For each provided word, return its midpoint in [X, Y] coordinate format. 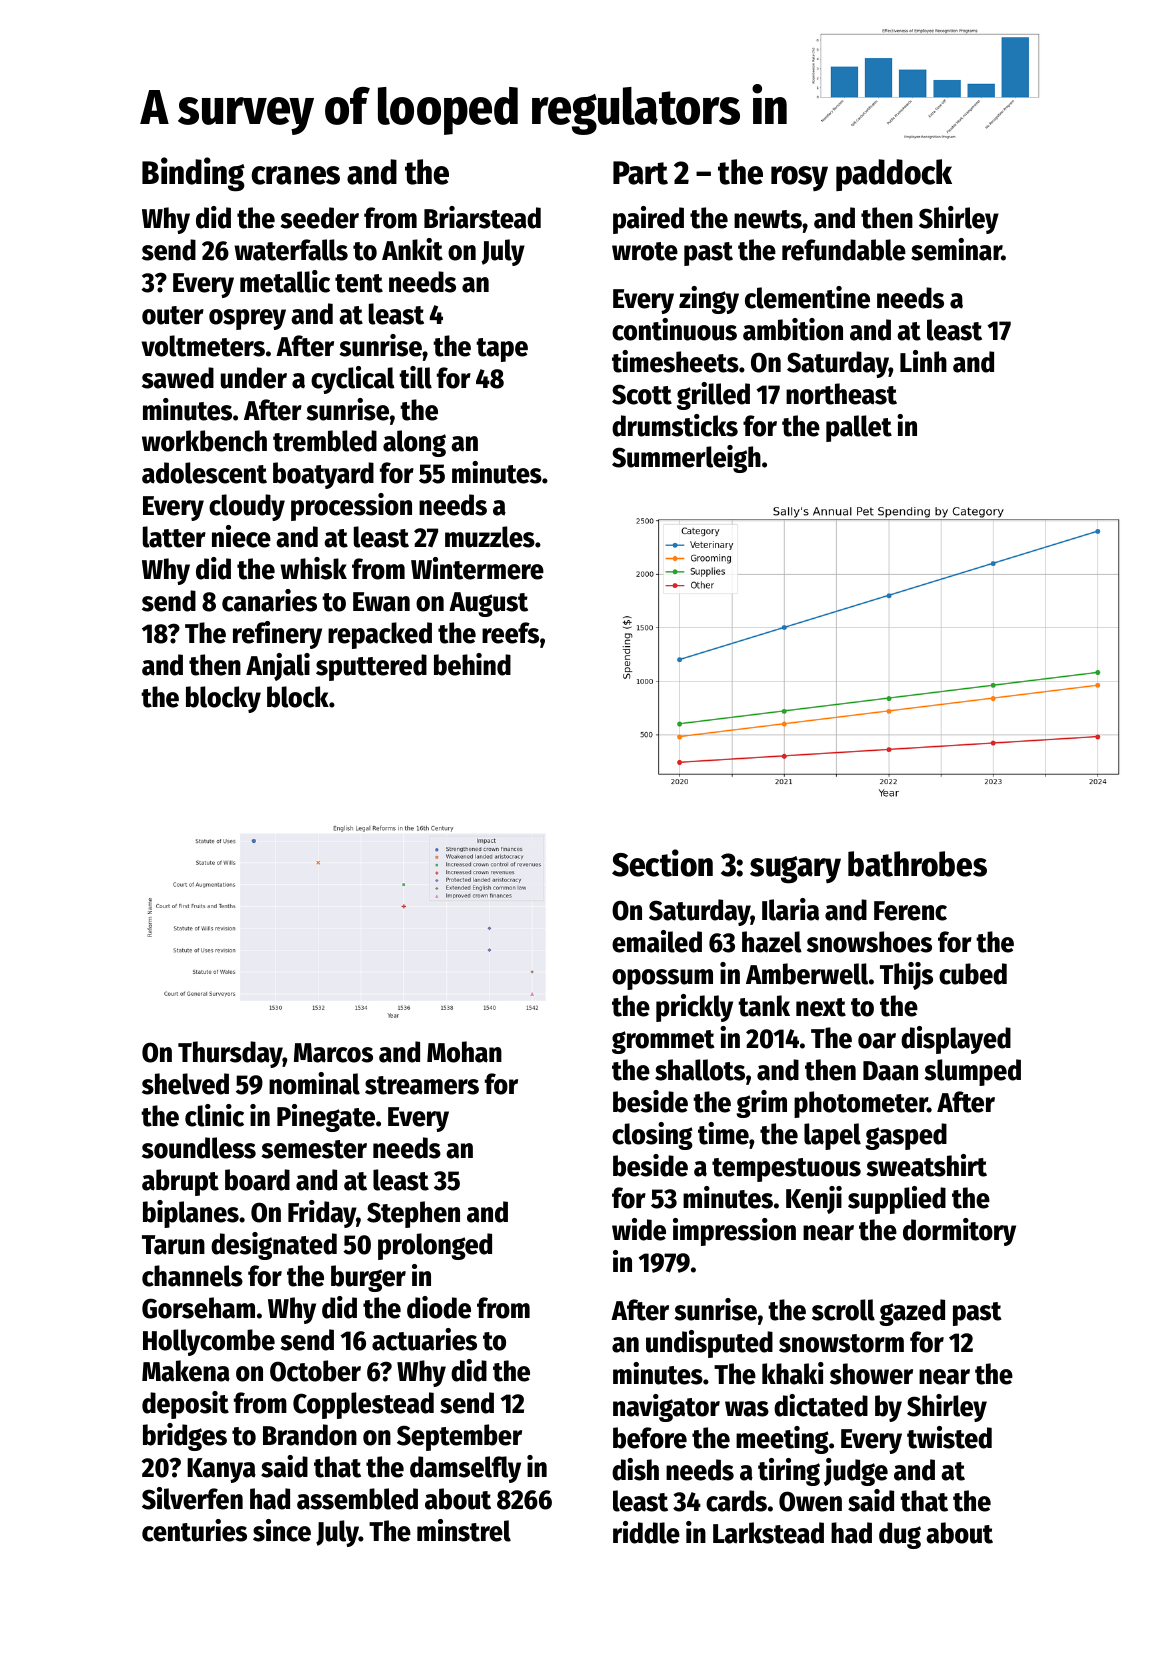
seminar [956, 249]
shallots [700, 1070]
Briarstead [482, 217]
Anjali [278, 667]
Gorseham [198, 1308]
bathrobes [917, 864]
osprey [247, 319]
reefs [510, 633]
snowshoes [869, 942]
